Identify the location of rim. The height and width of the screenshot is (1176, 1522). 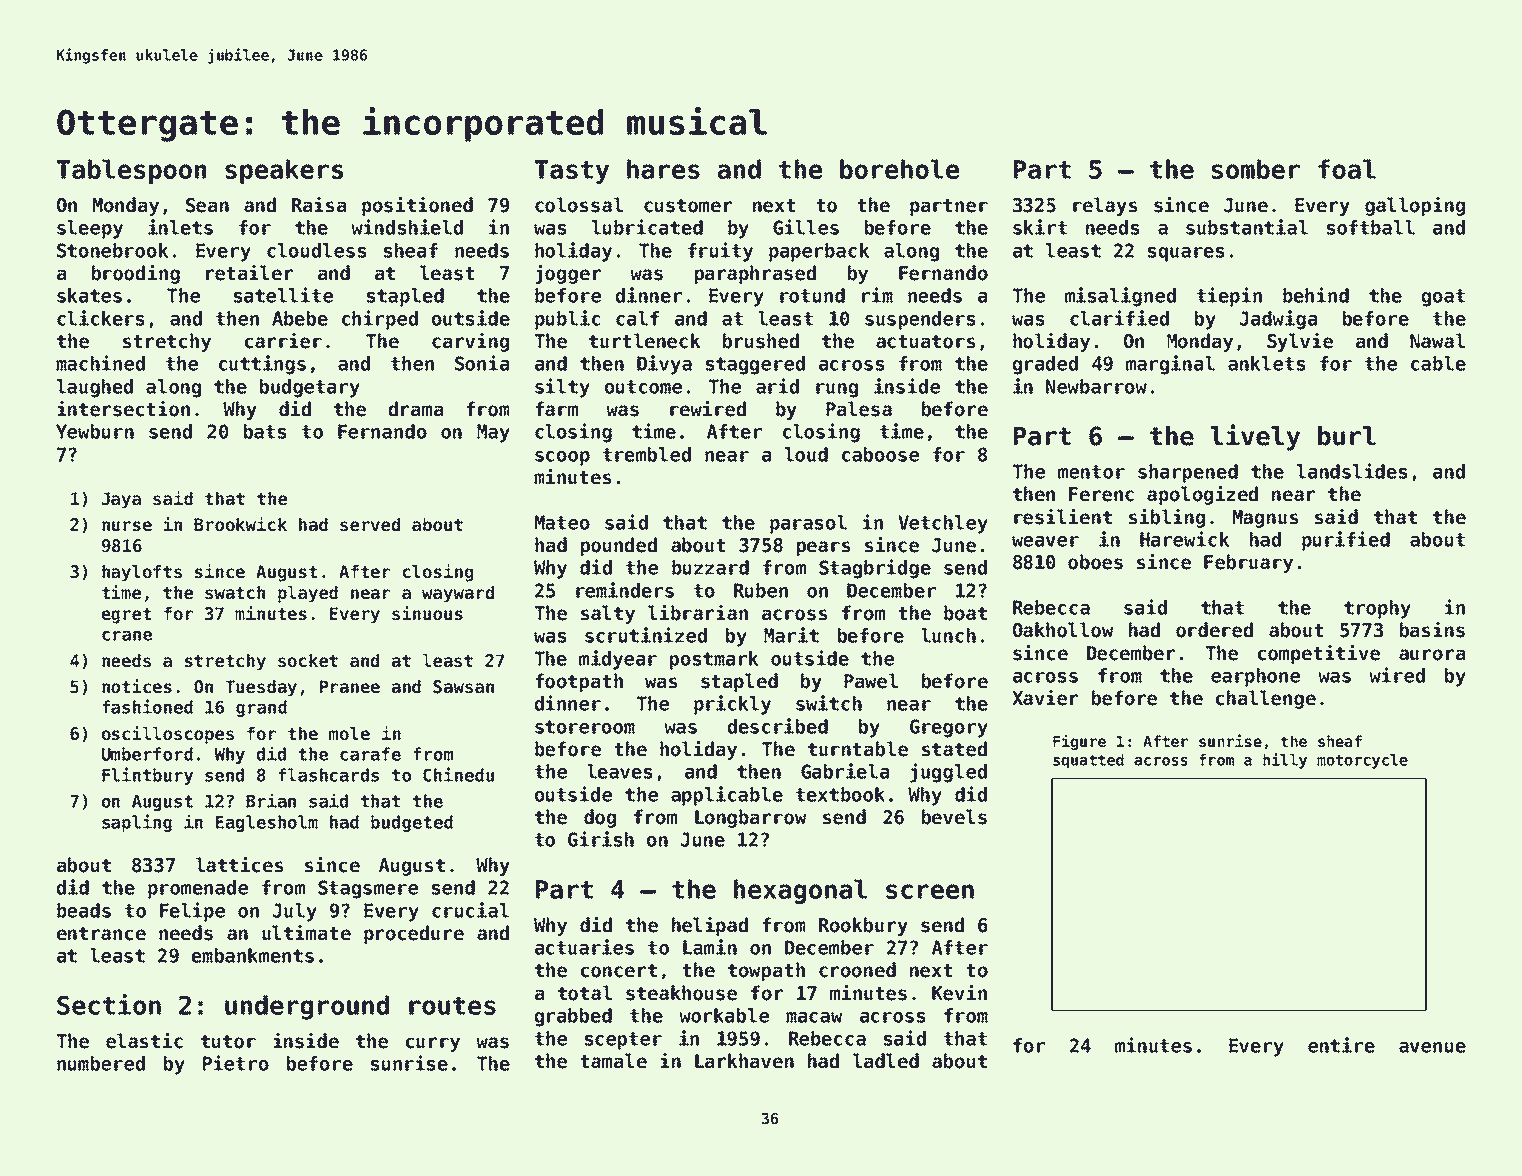
(877, 295).
